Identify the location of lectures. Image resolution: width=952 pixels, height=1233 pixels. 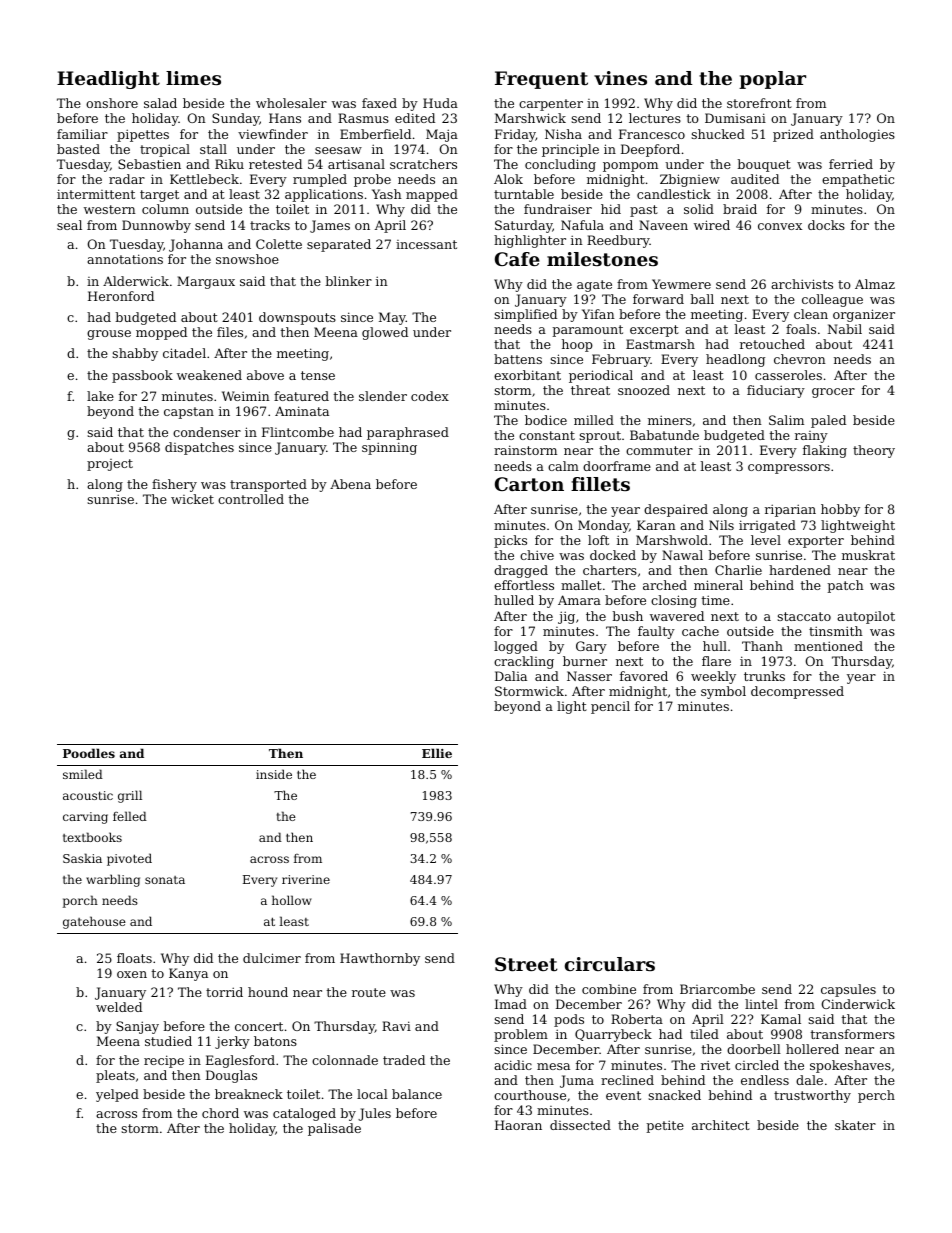
(655, 118).
